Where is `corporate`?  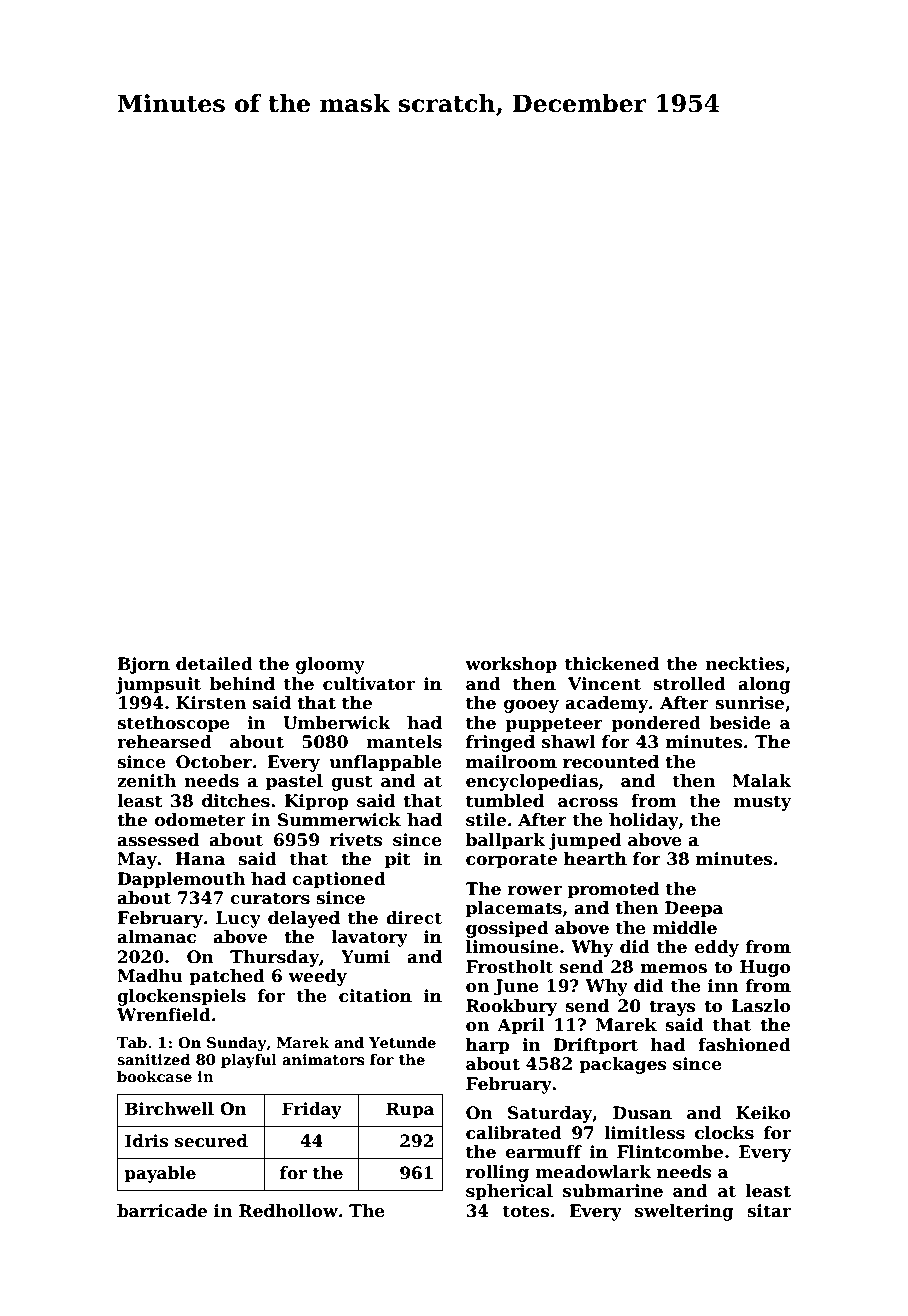 corporate is located at coordinates (511, 861).
